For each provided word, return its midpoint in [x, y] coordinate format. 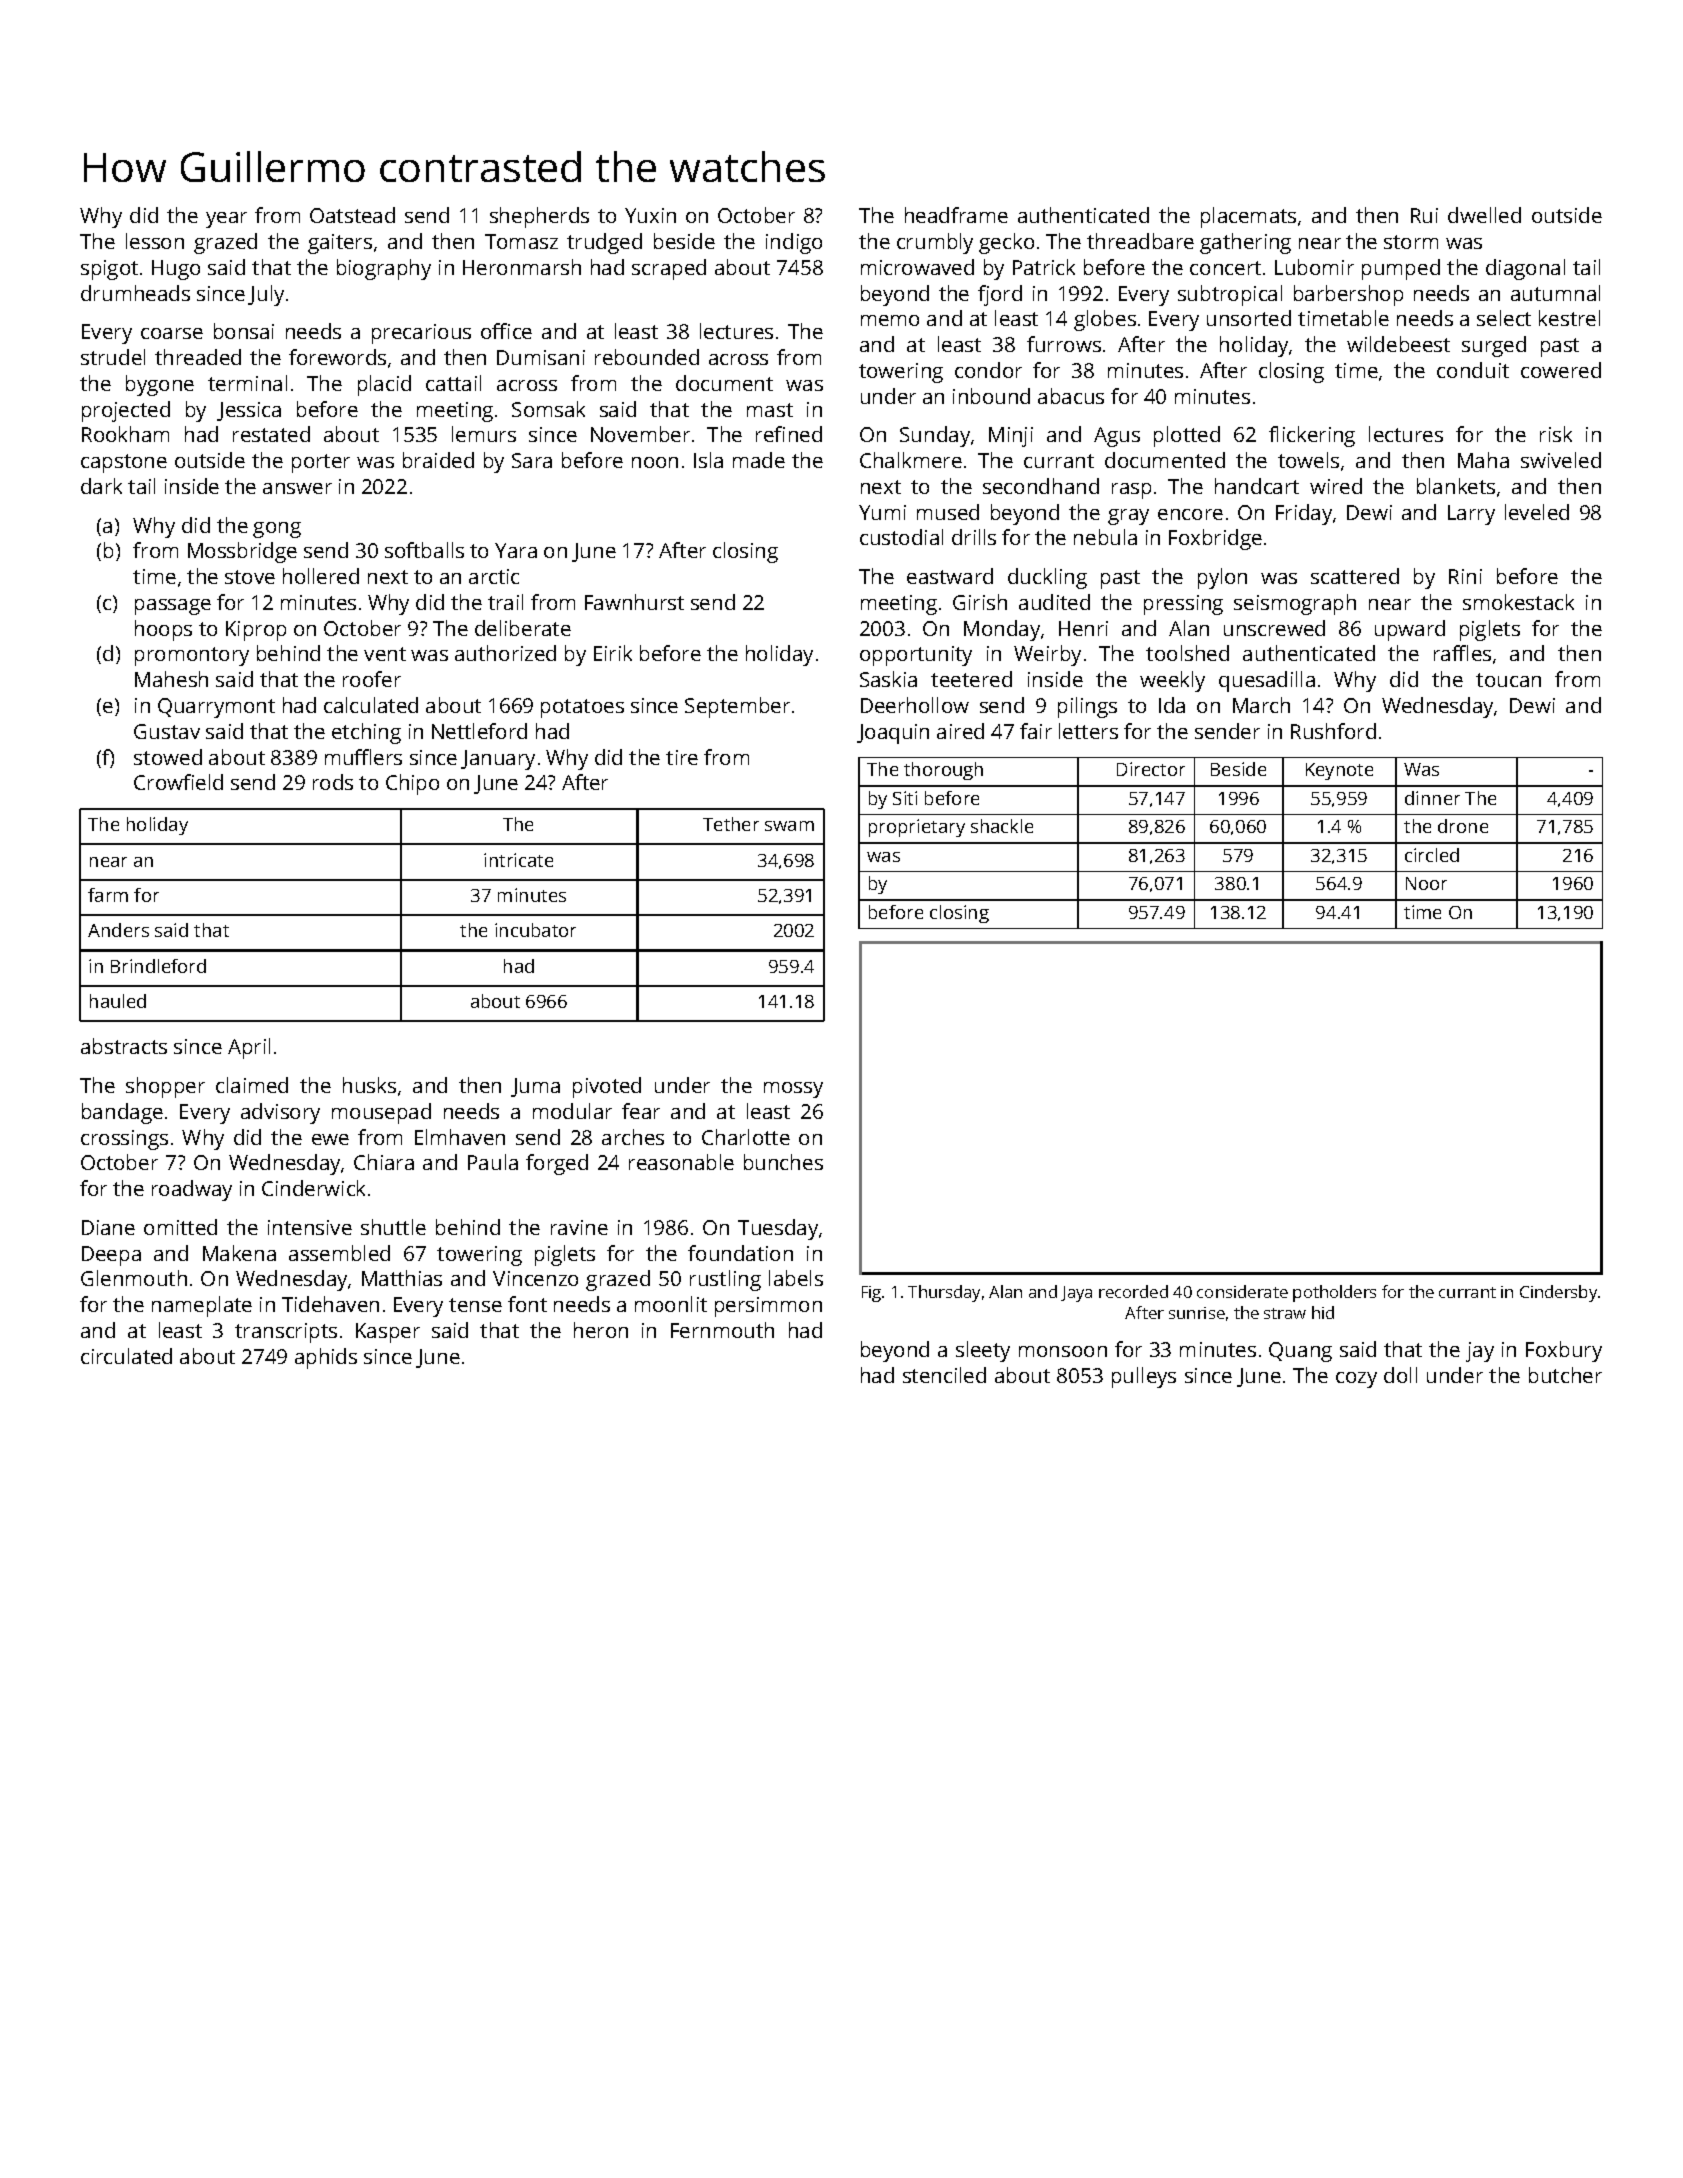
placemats [1248, 217]
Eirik [613, 653]
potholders [1334, 1293]
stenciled [944, 1375]
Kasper [388, 1333]
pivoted [607, 1087]
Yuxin [650, 215]
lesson [155, 241]
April [249, 1048]
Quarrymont [216, 708]
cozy [1356, 1380]
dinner [1432, 798]
